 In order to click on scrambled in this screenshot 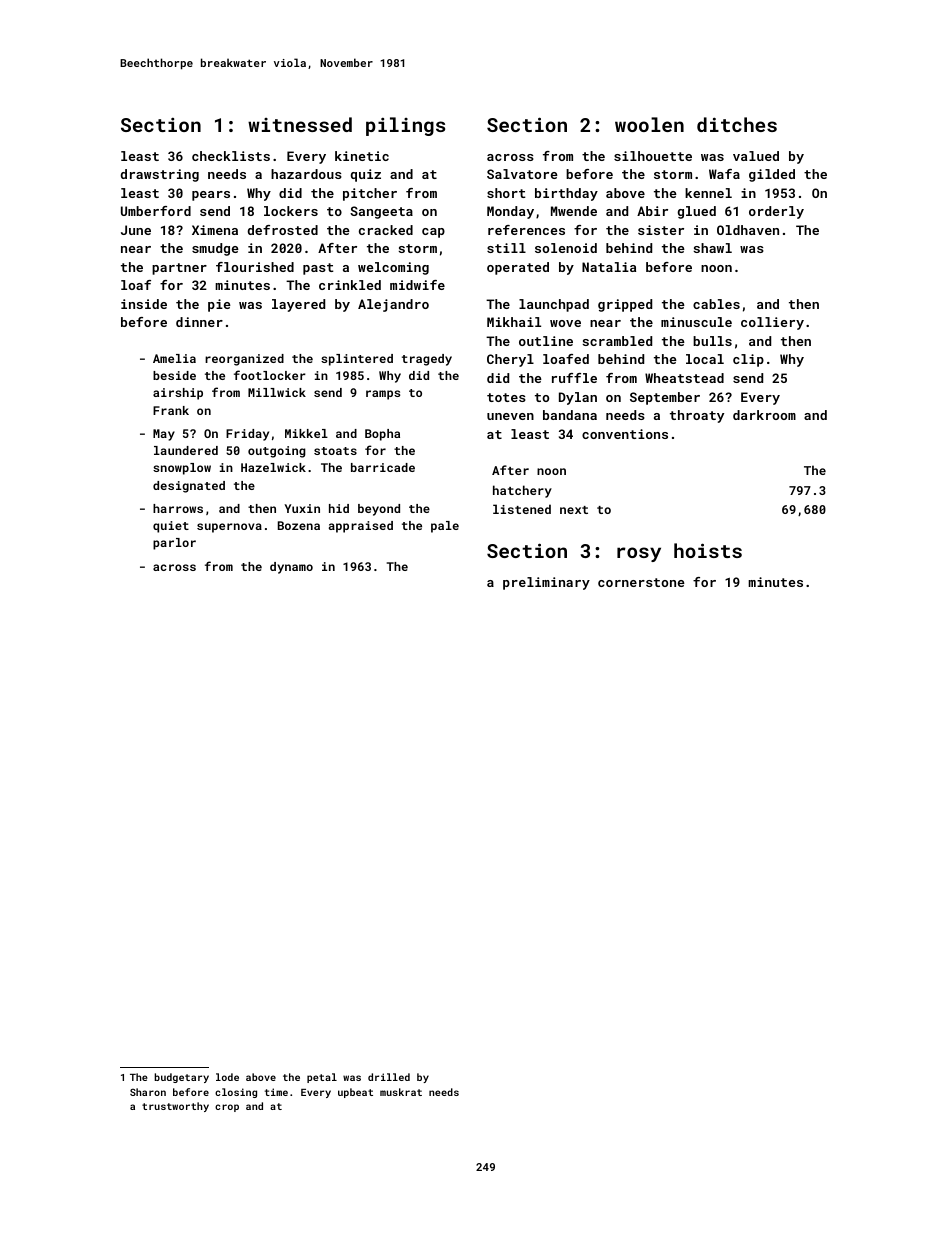, I will do `click(617, 341)`.
